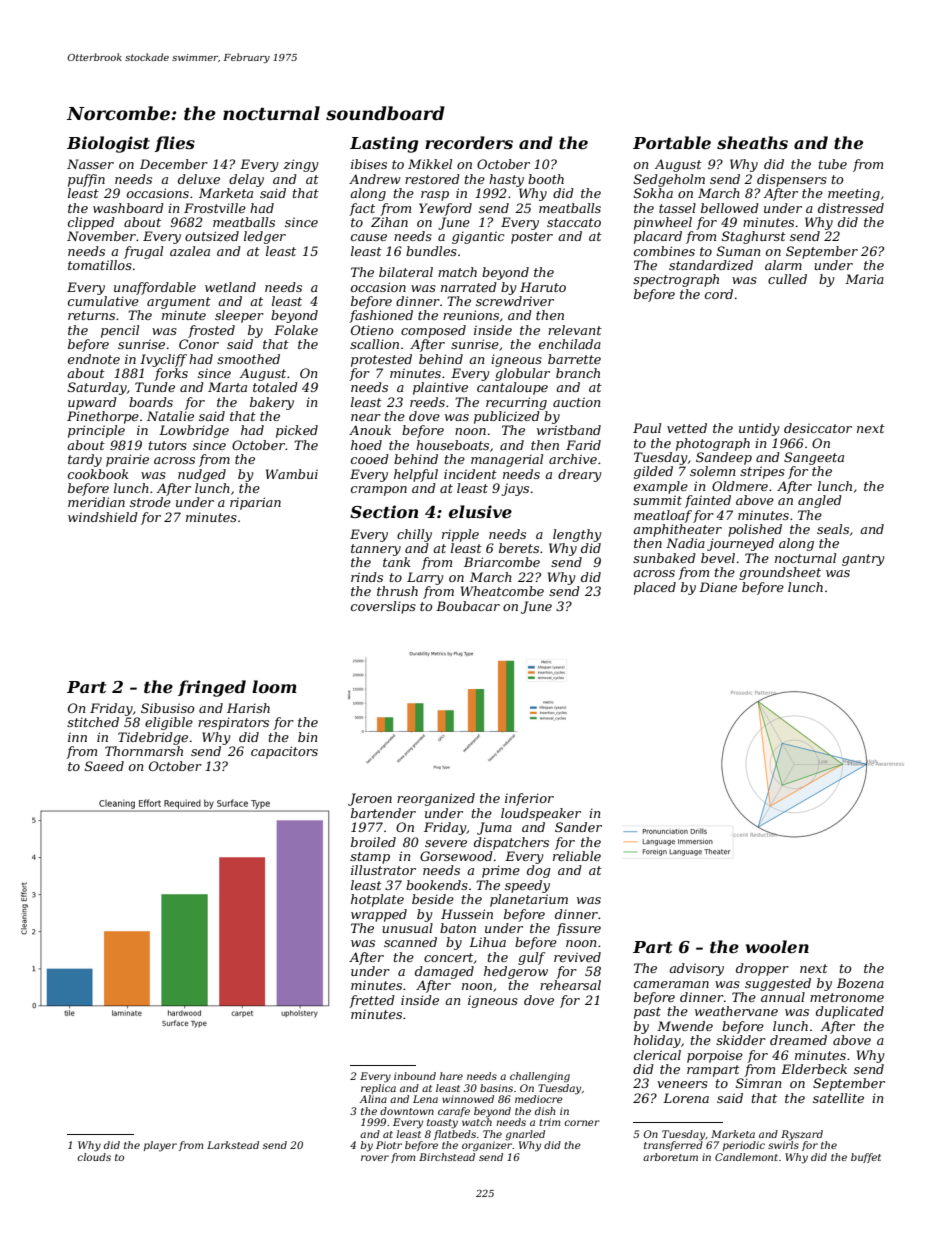  Describe the element at coordinates (265, 237) in the page. I see `ledger` at that location.
